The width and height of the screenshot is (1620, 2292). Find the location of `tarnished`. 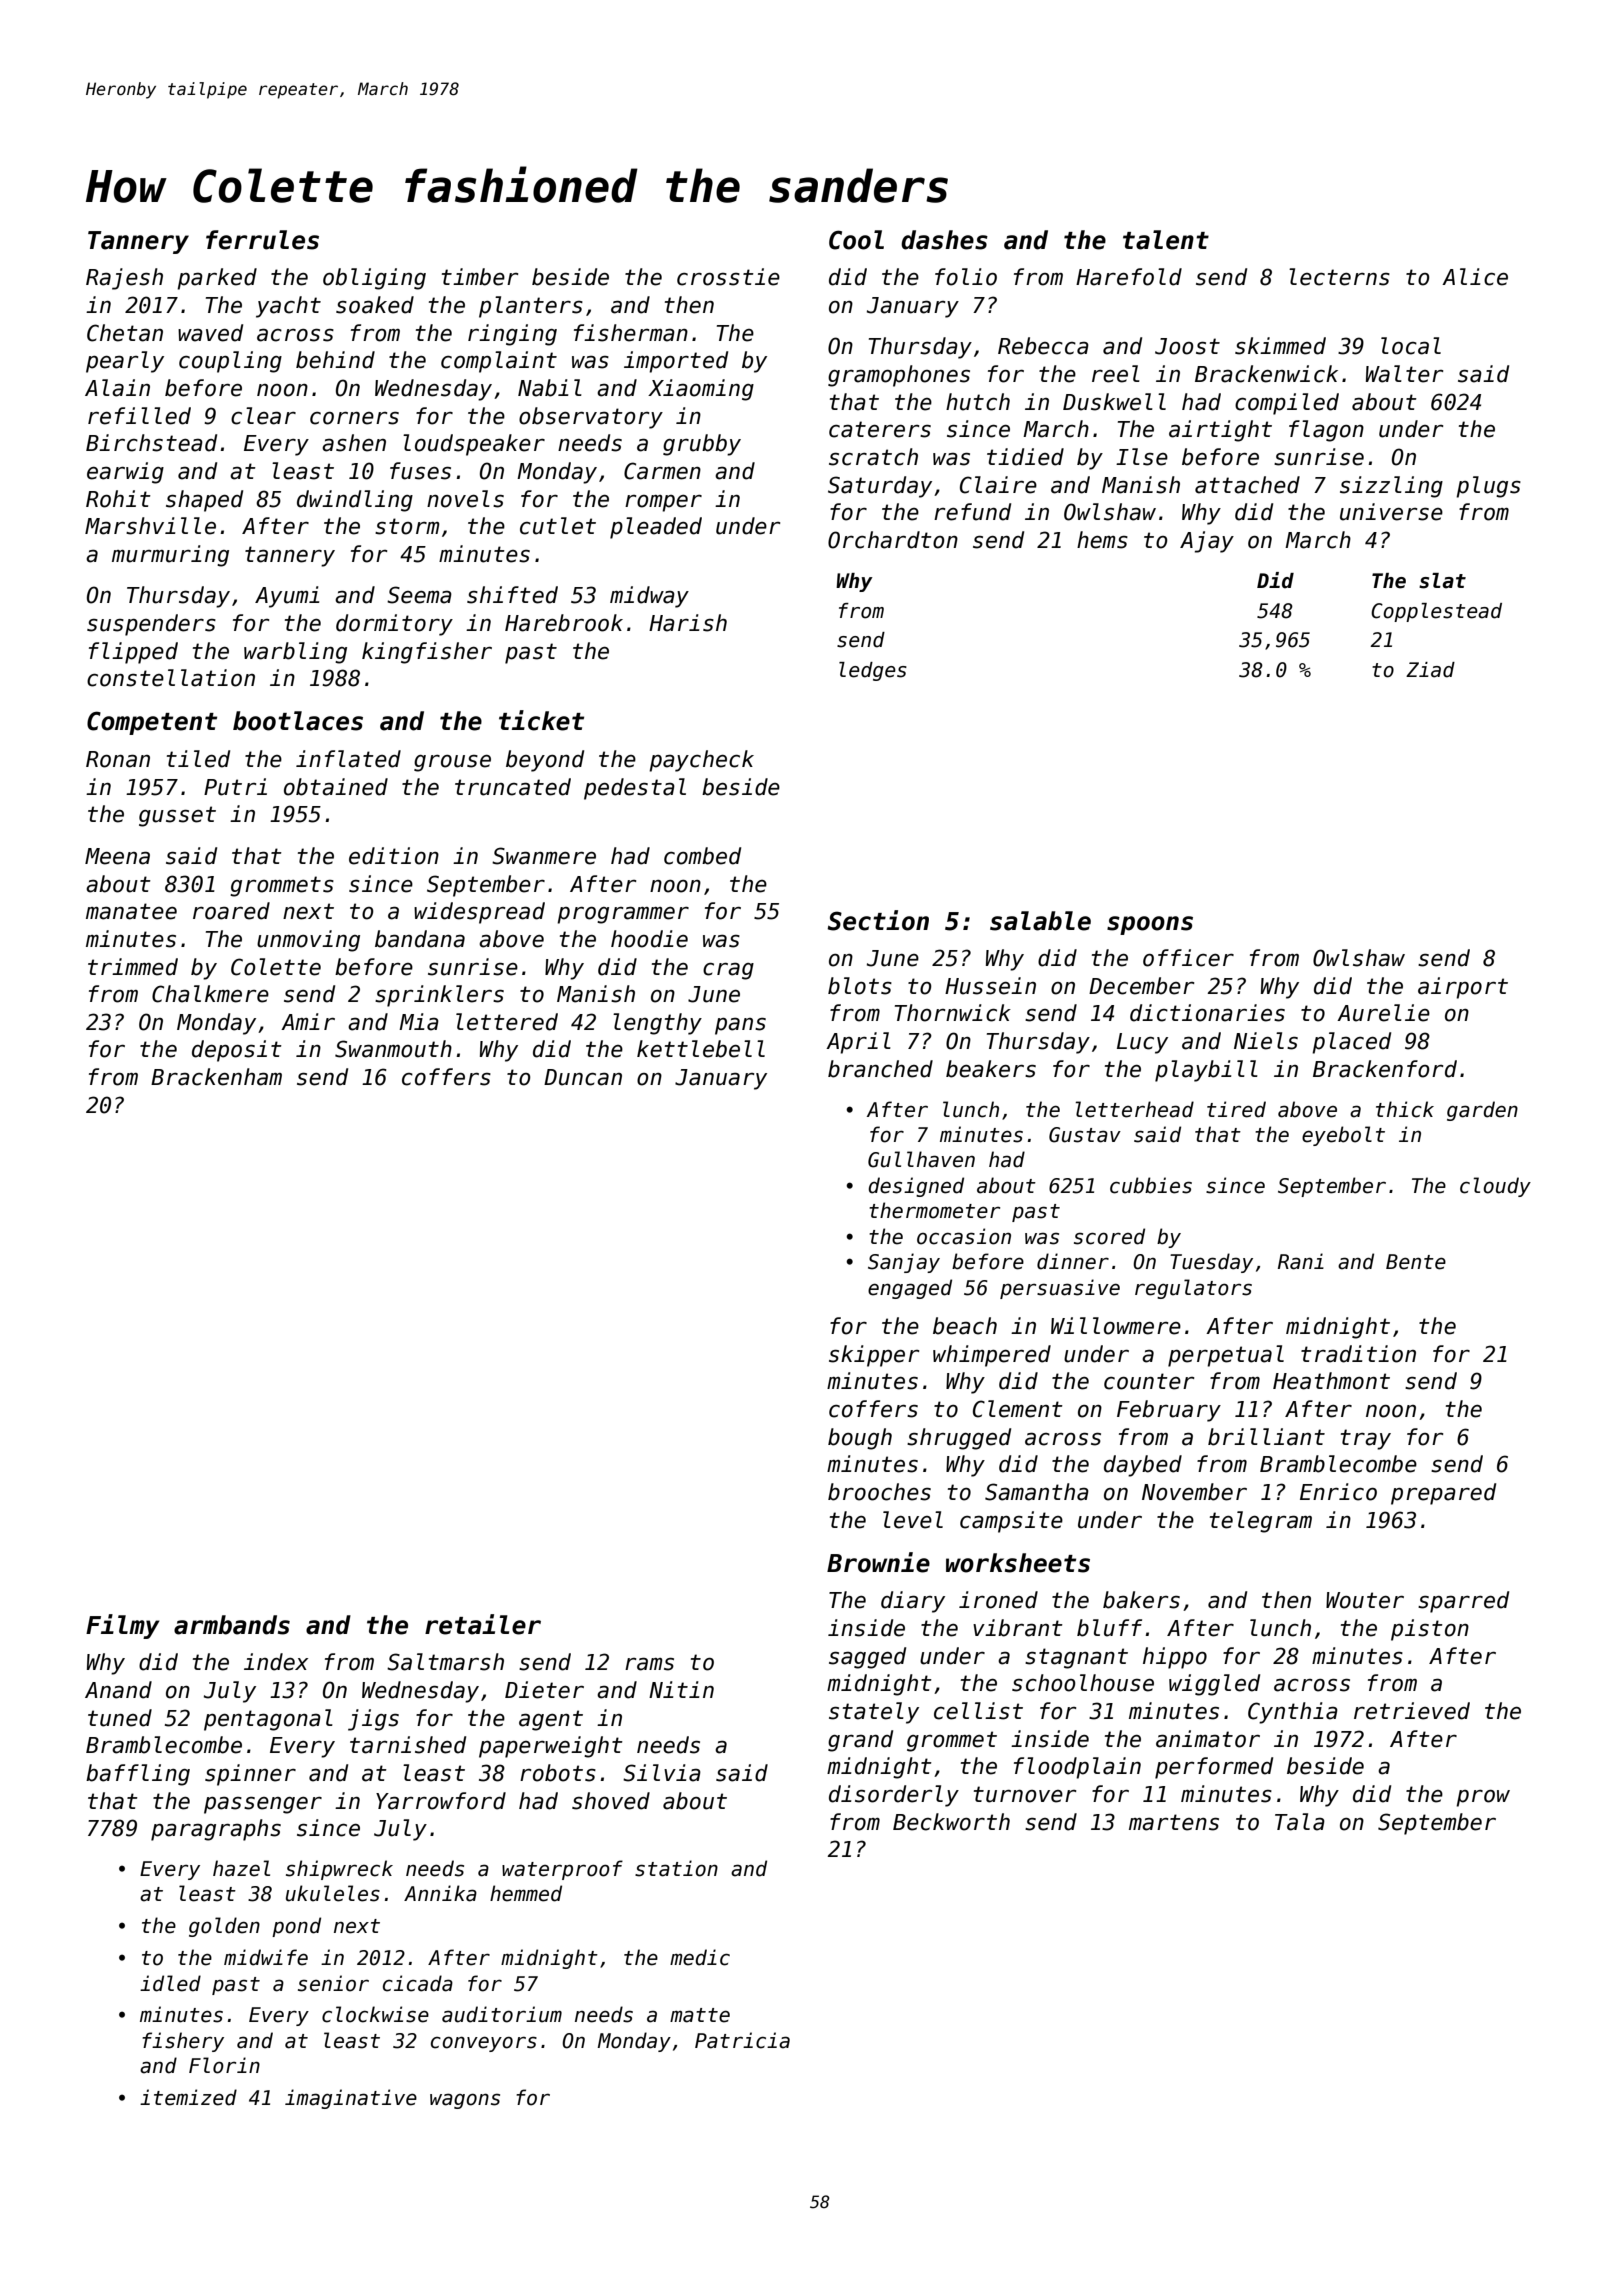

tarnished is located at coordinates (408, 1745).
